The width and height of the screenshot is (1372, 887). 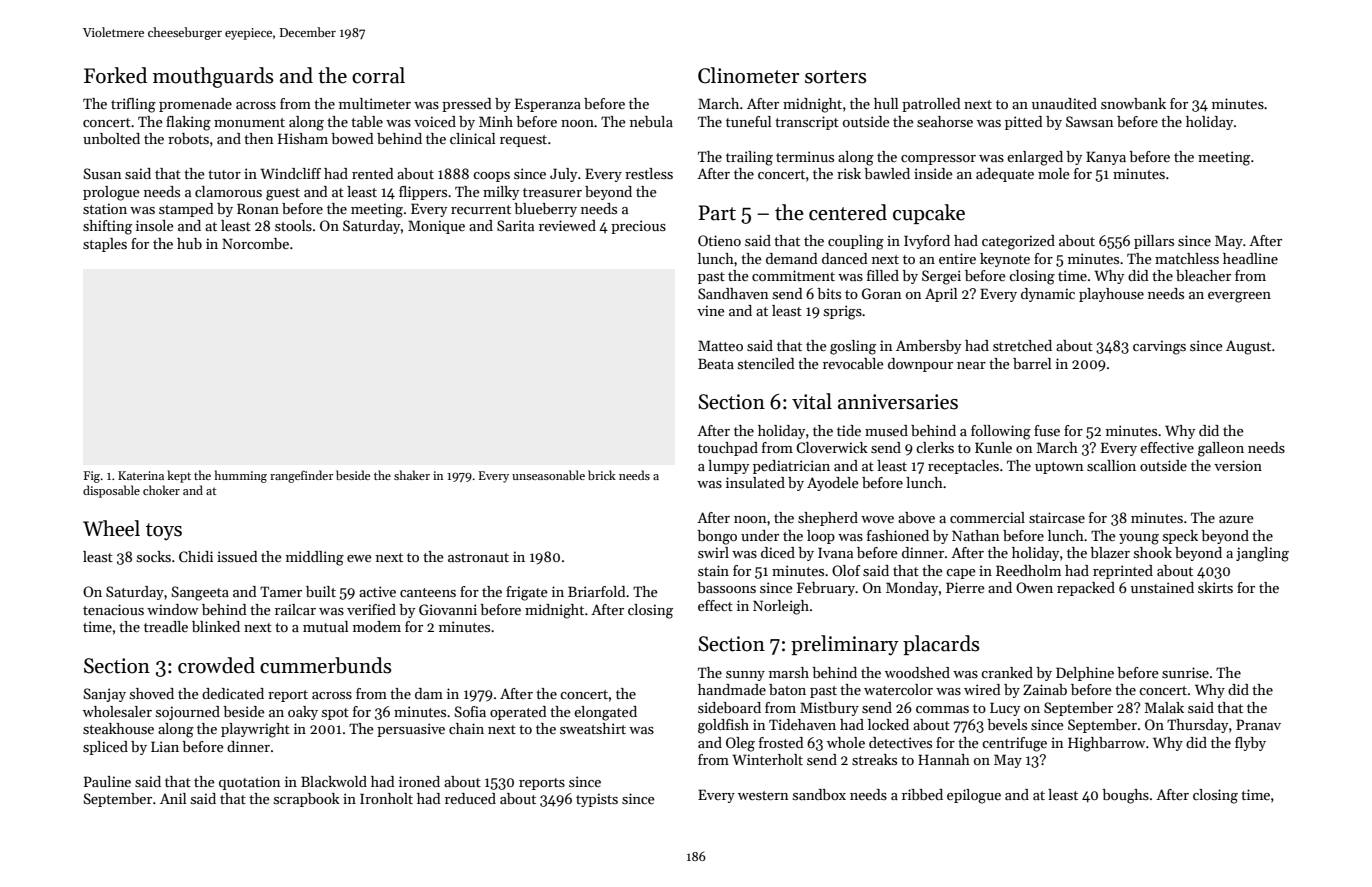 I want to click on unseasonable, so click(x=548, y=475).
